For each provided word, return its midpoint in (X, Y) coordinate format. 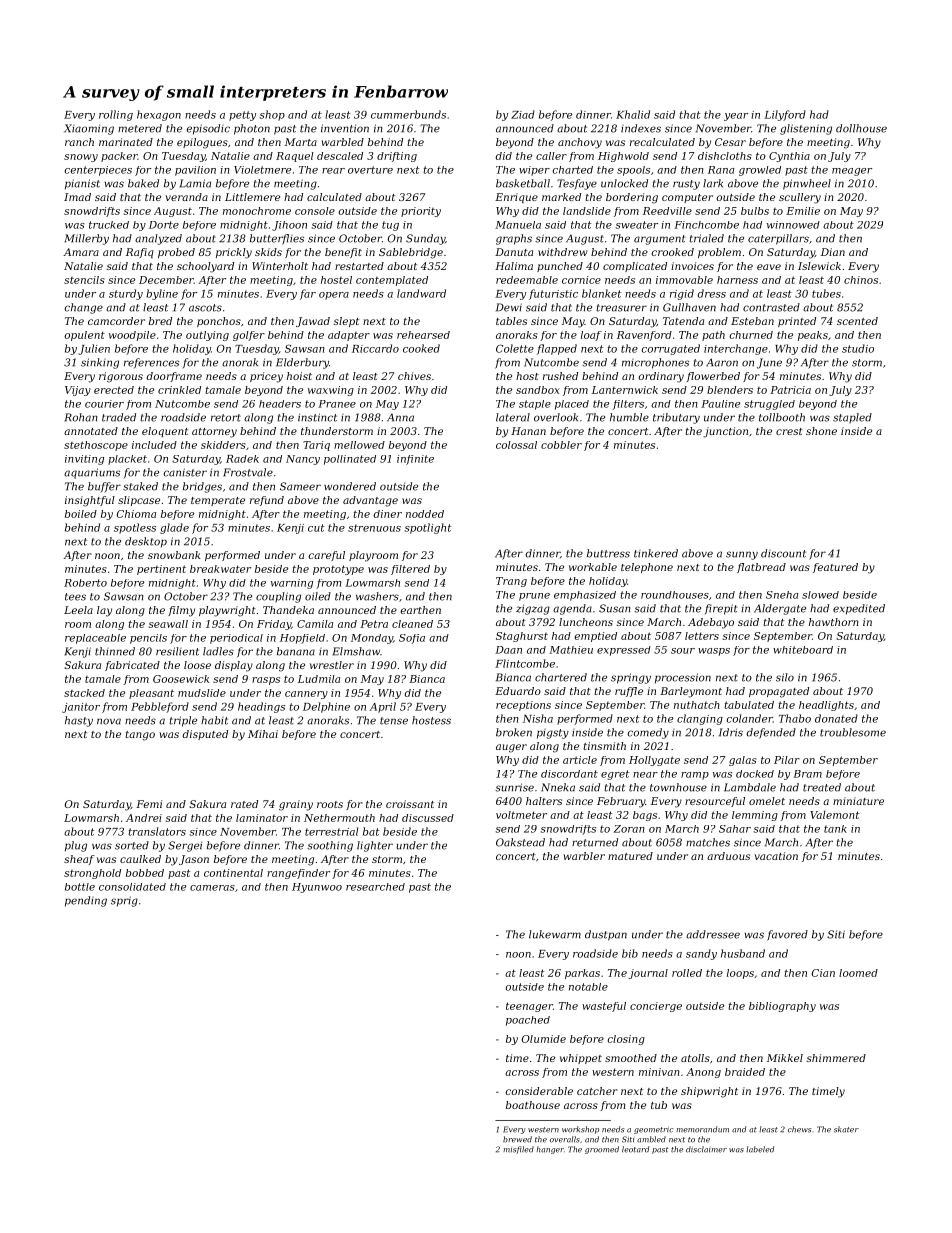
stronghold (92, 874)
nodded (425, 514)
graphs (514, 239)
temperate (218, 501)
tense (394, 721)
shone (821, 431)
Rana (721, 170)
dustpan (606, 935)
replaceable (95, 639)
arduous (728, 856)
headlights (826, 706)
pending (86, 901)
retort (226, 418)
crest (789, 431)
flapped (557, 349)
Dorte (164, 225)
